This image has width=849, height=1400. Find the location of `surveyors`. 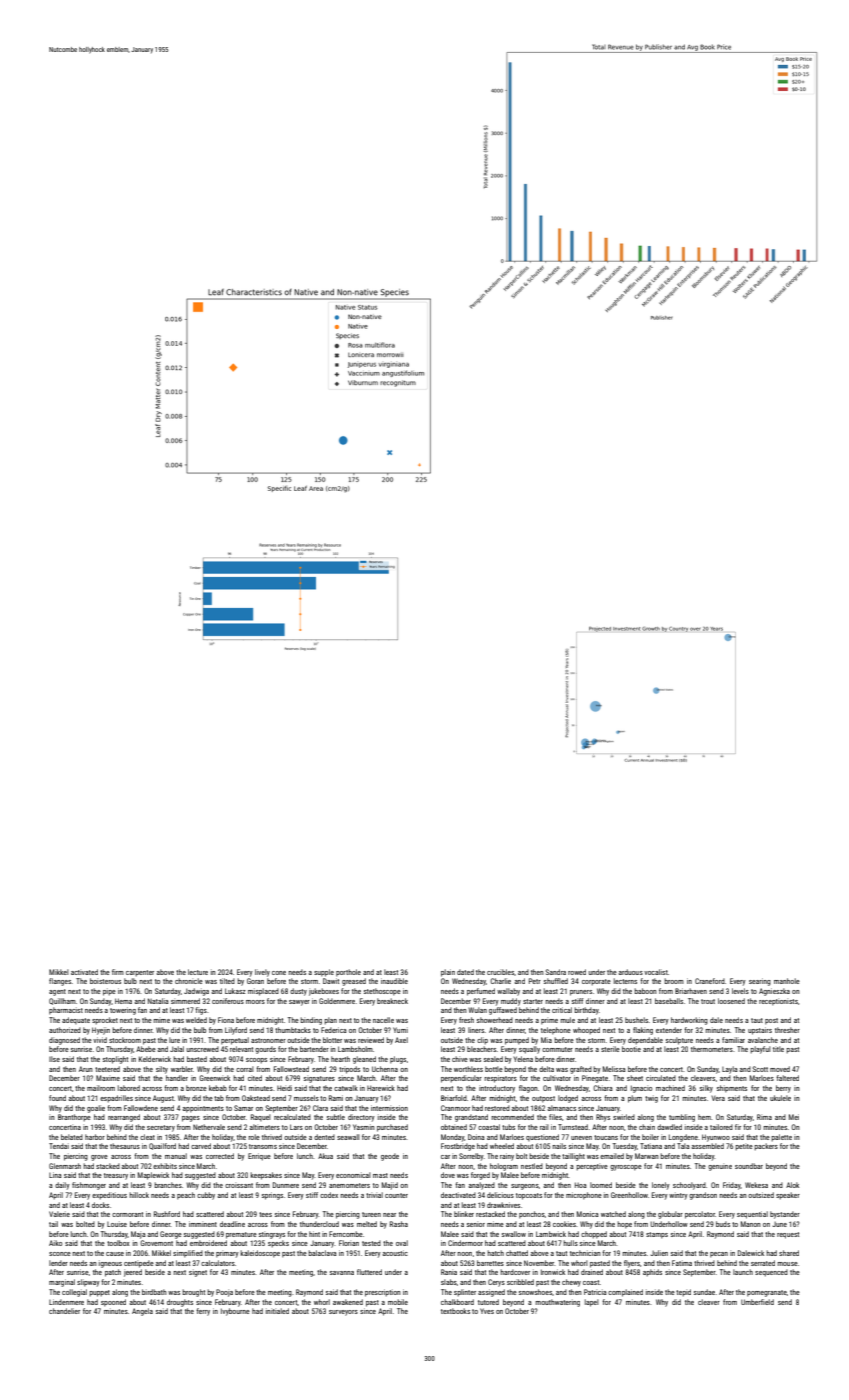

surveyors is located at coordinates (343, 1313).
